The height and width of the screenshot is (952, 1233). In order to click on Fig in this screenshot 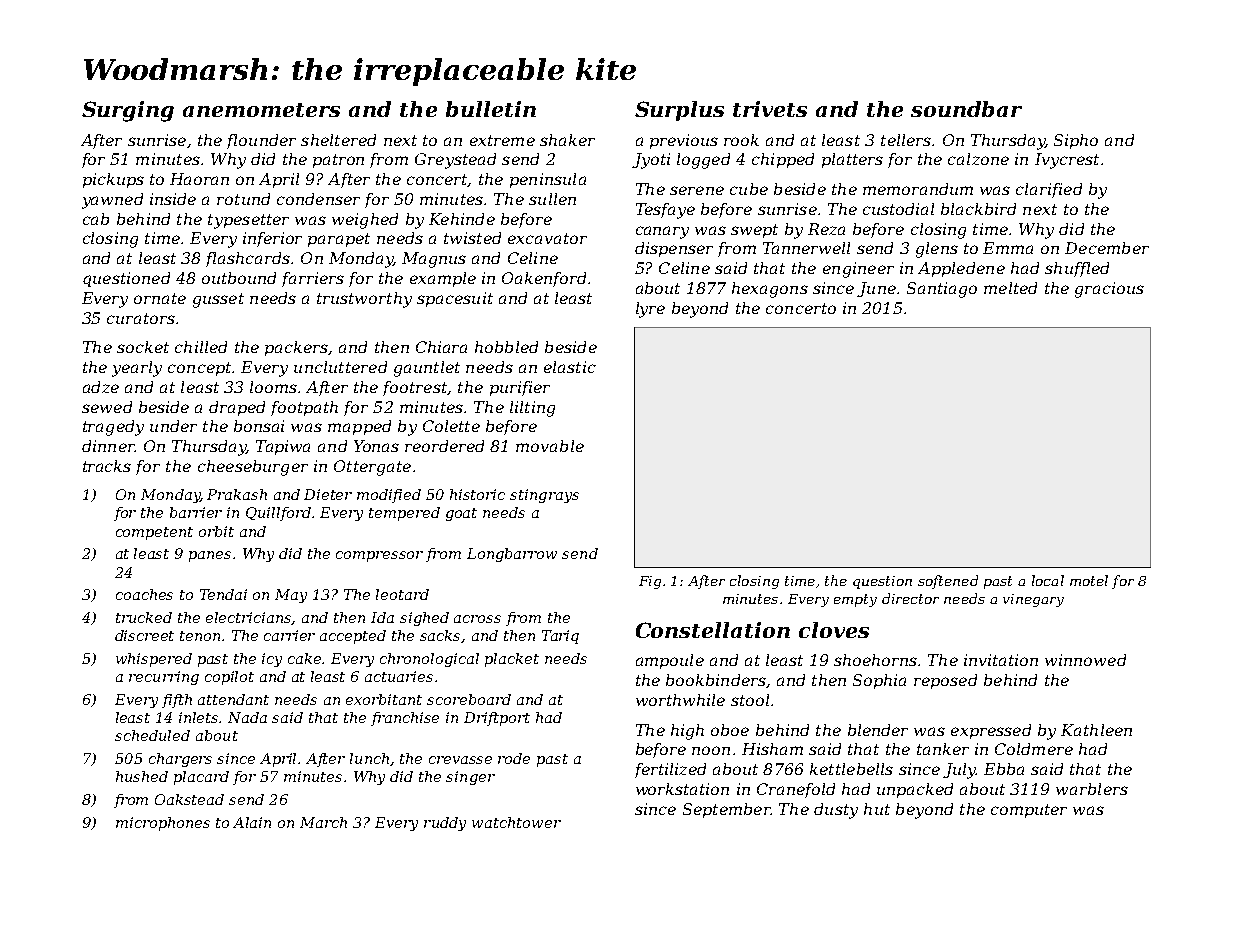, I will do `click(650, 582)`.
